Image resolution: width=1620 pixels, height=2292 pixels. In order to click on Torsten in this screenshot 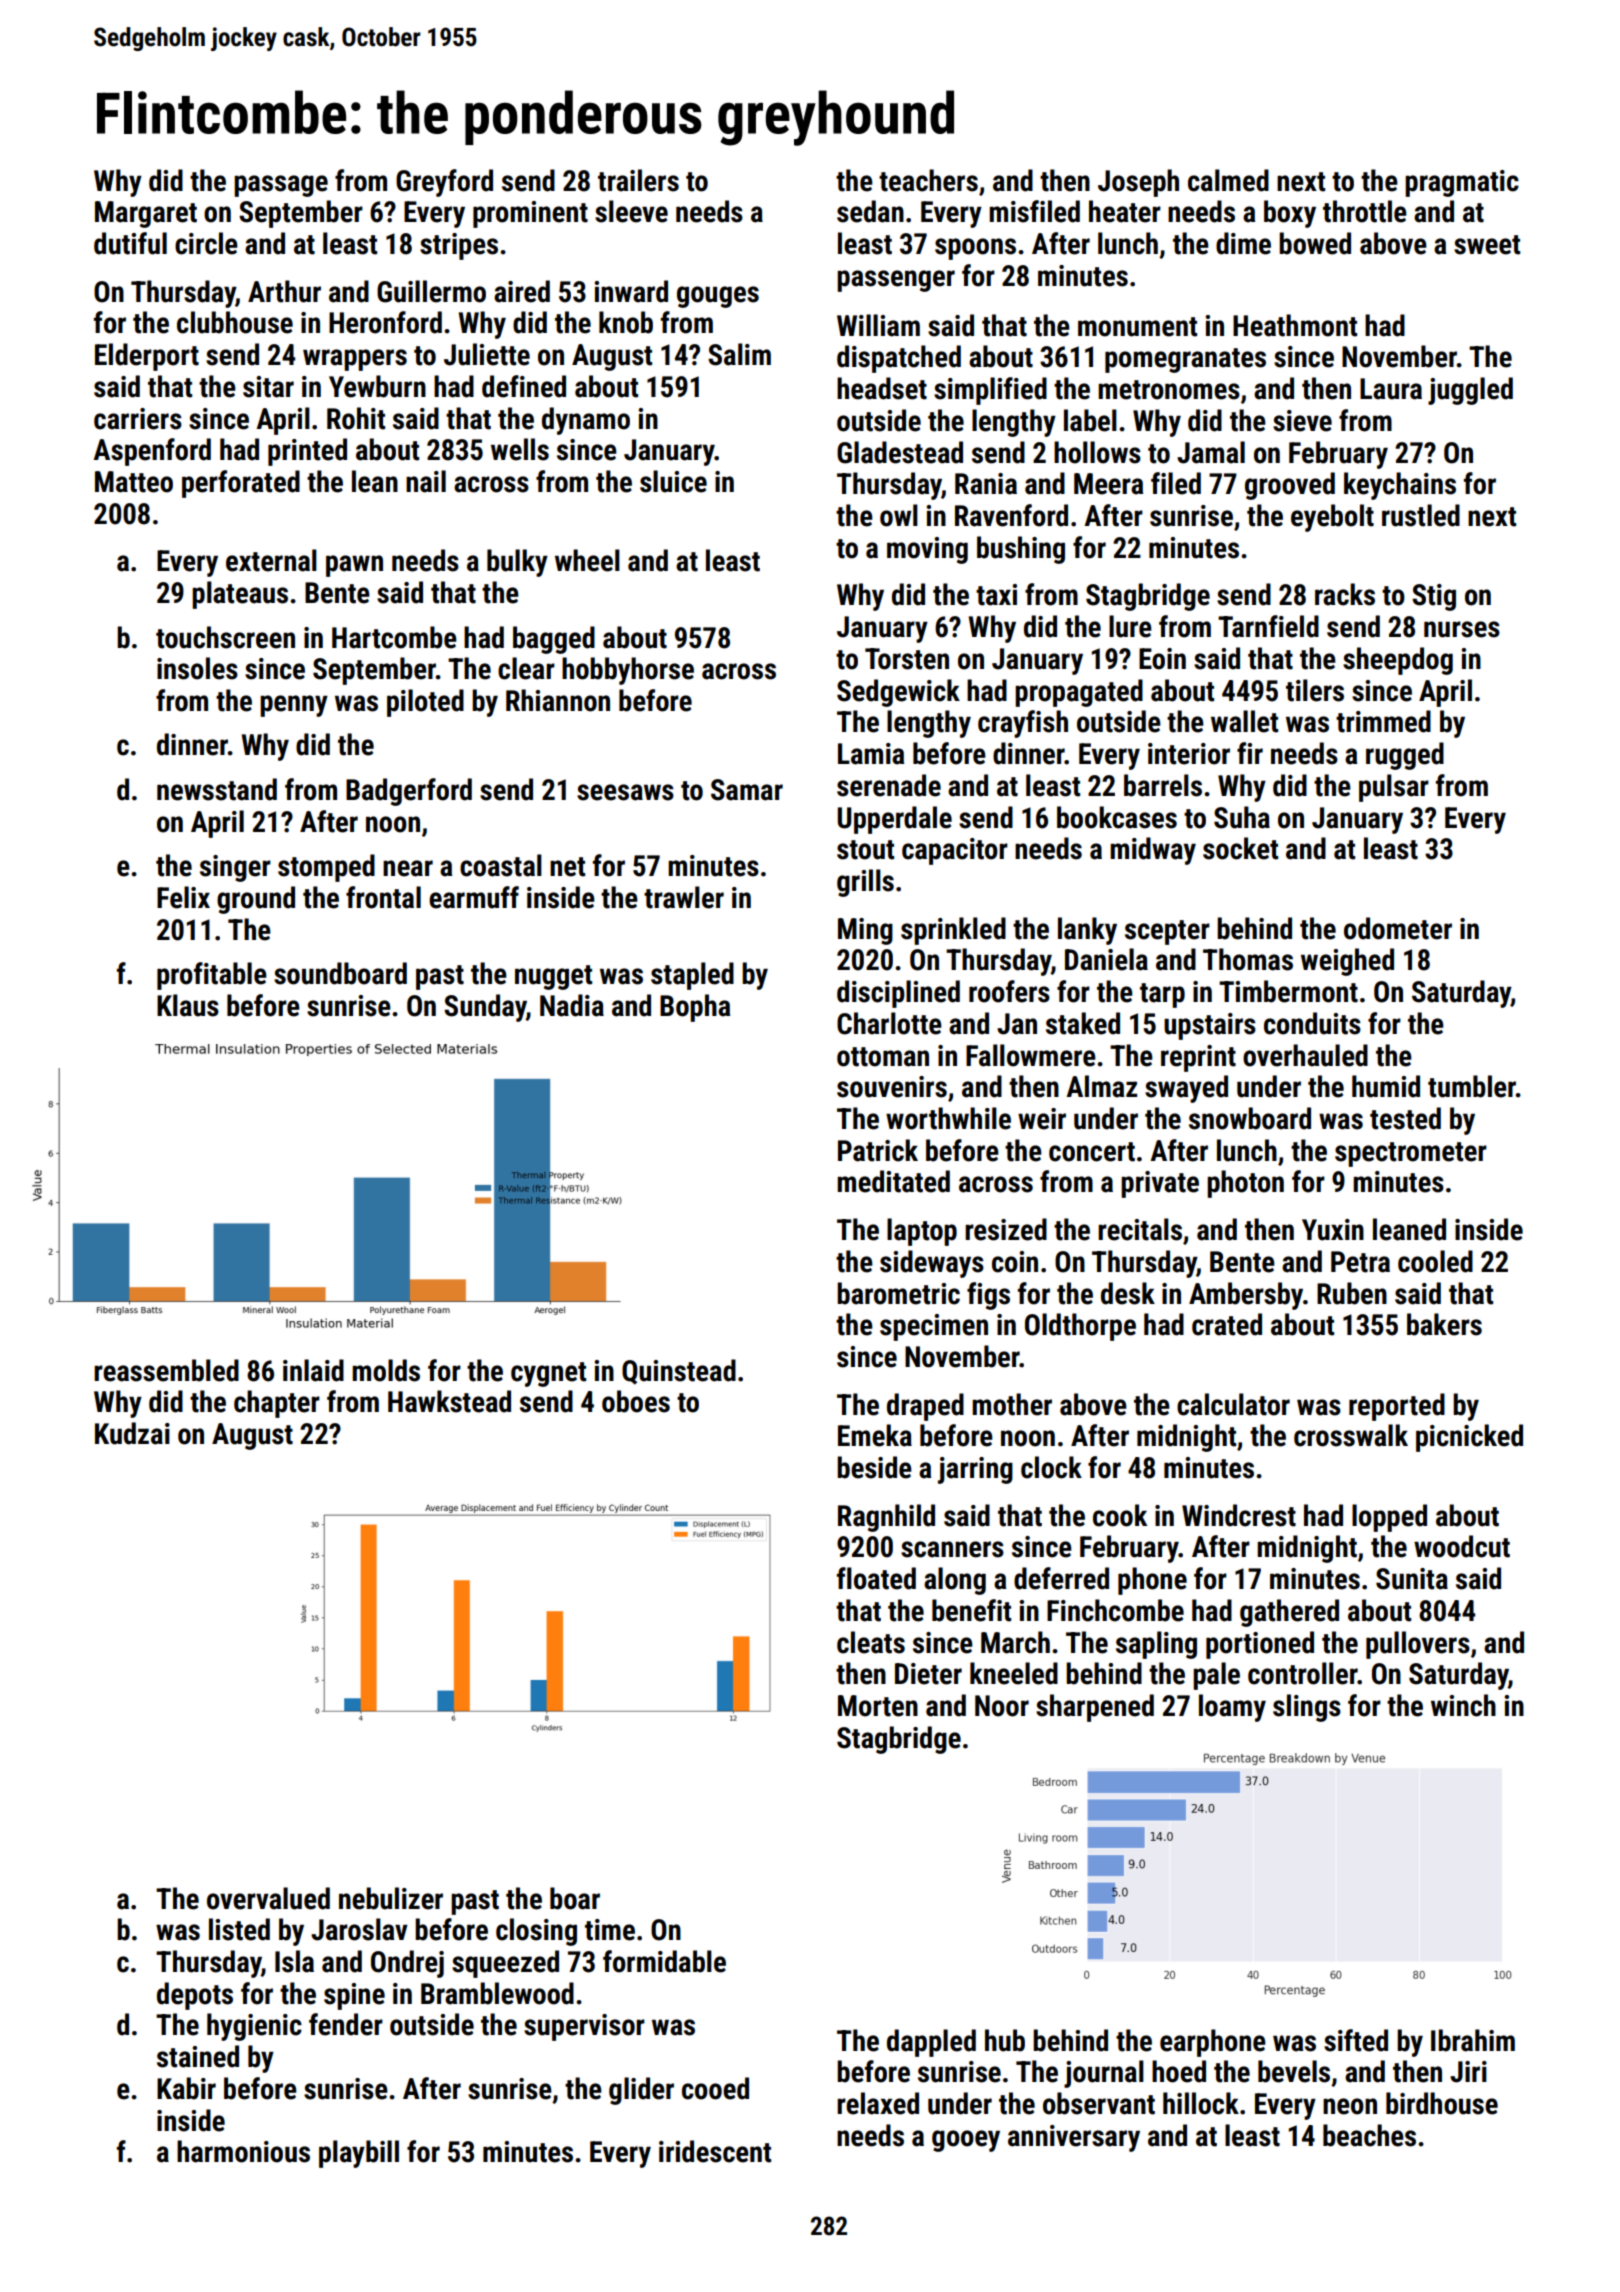, I will do `click(907, 659)`.
